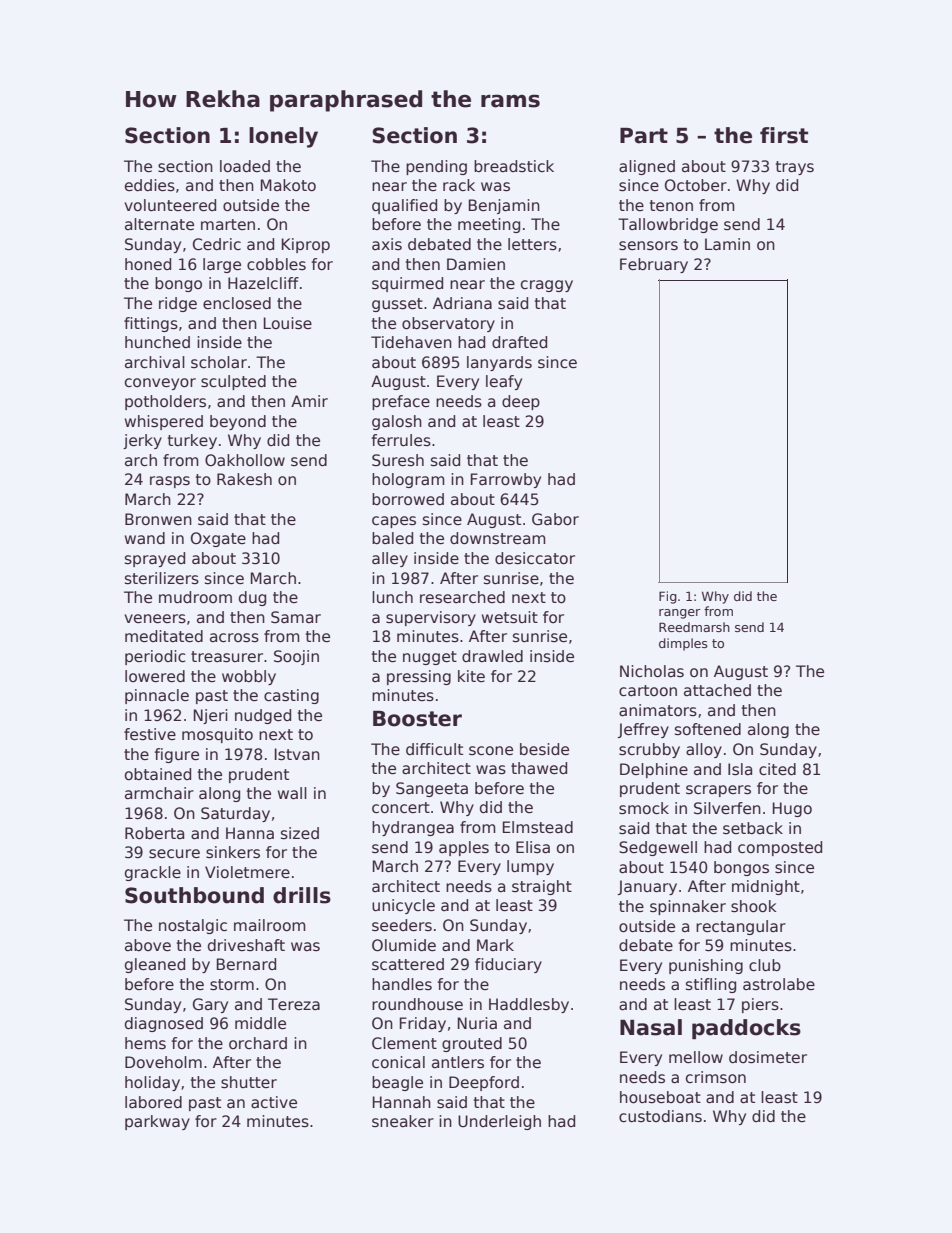 This screenshot has height=1233, width=952. Describe the element at coordinates (530, 867) in the screenshot. I see `lumpy` at that location.
